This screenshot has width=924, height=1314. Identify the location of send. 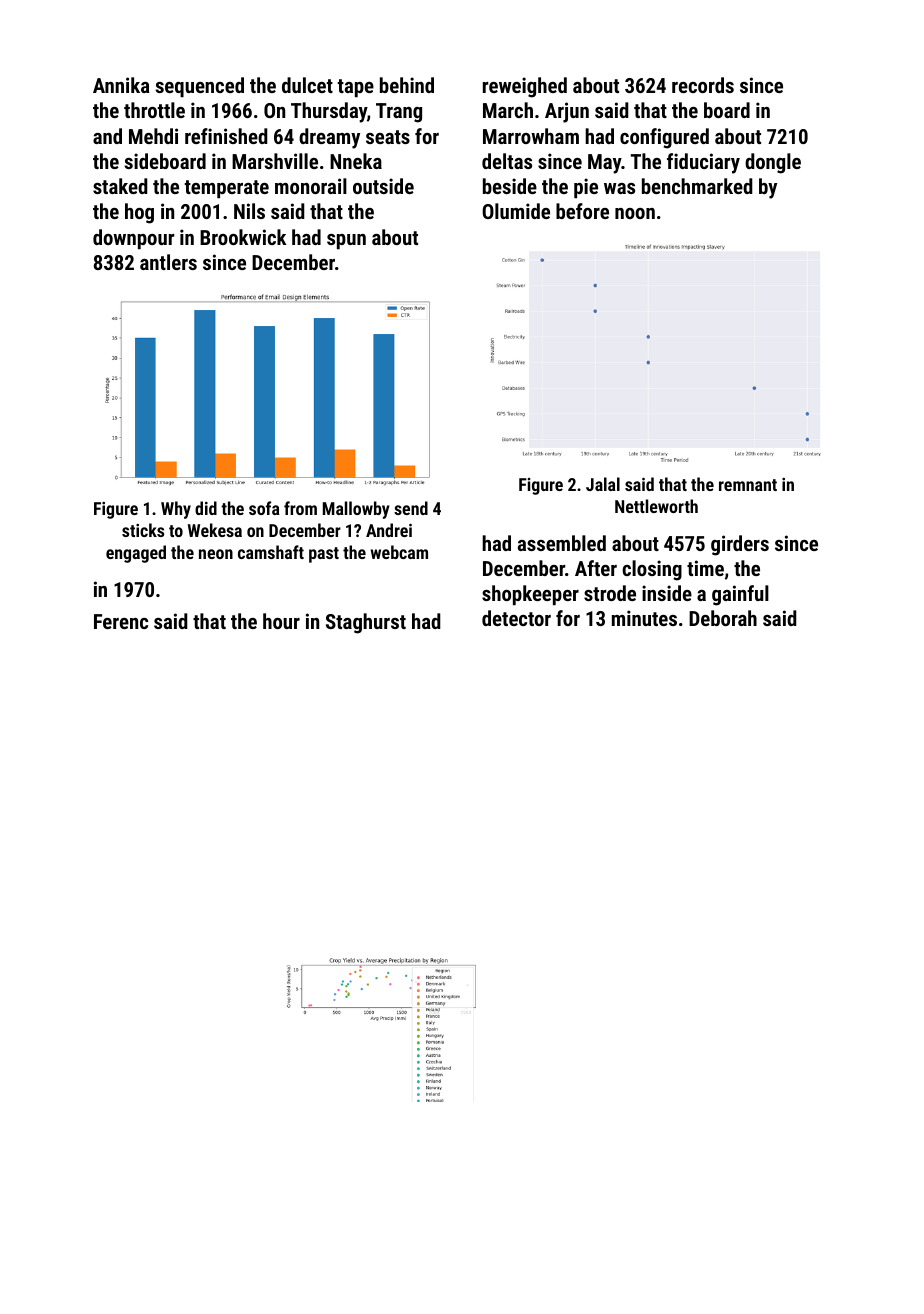
(411, 508).
